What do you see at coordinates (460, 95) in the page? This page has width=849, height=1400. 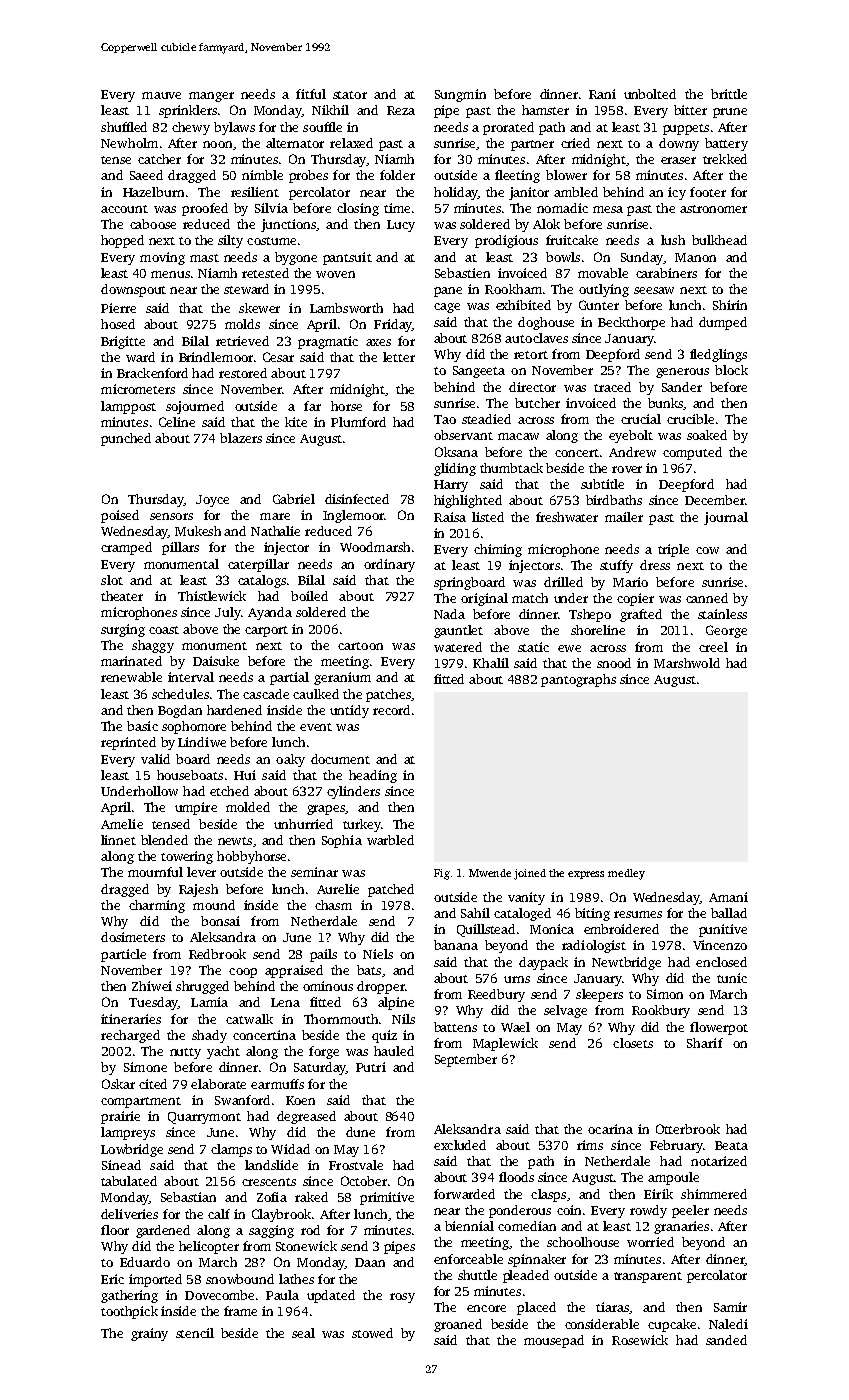 I see `Sungmin` at bounding box center [460, 95].
